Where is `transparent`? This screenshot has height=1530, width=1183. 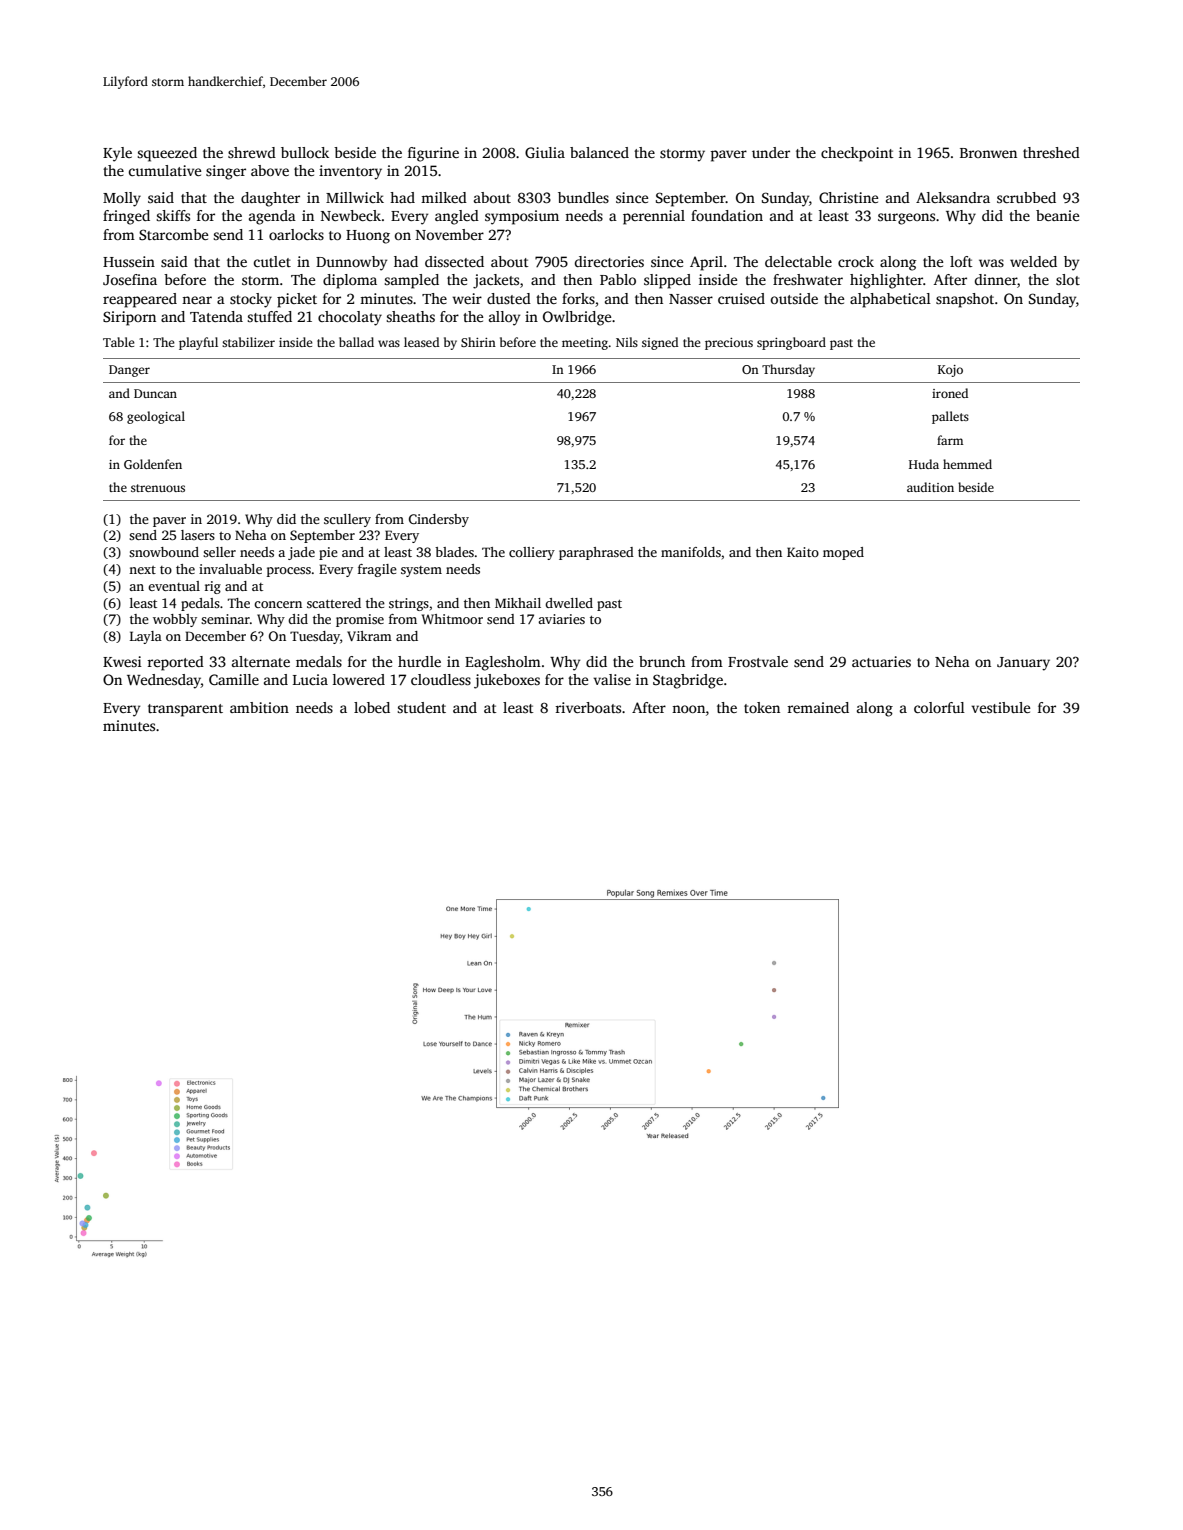
transparent is located at coordinates (185, 710).
